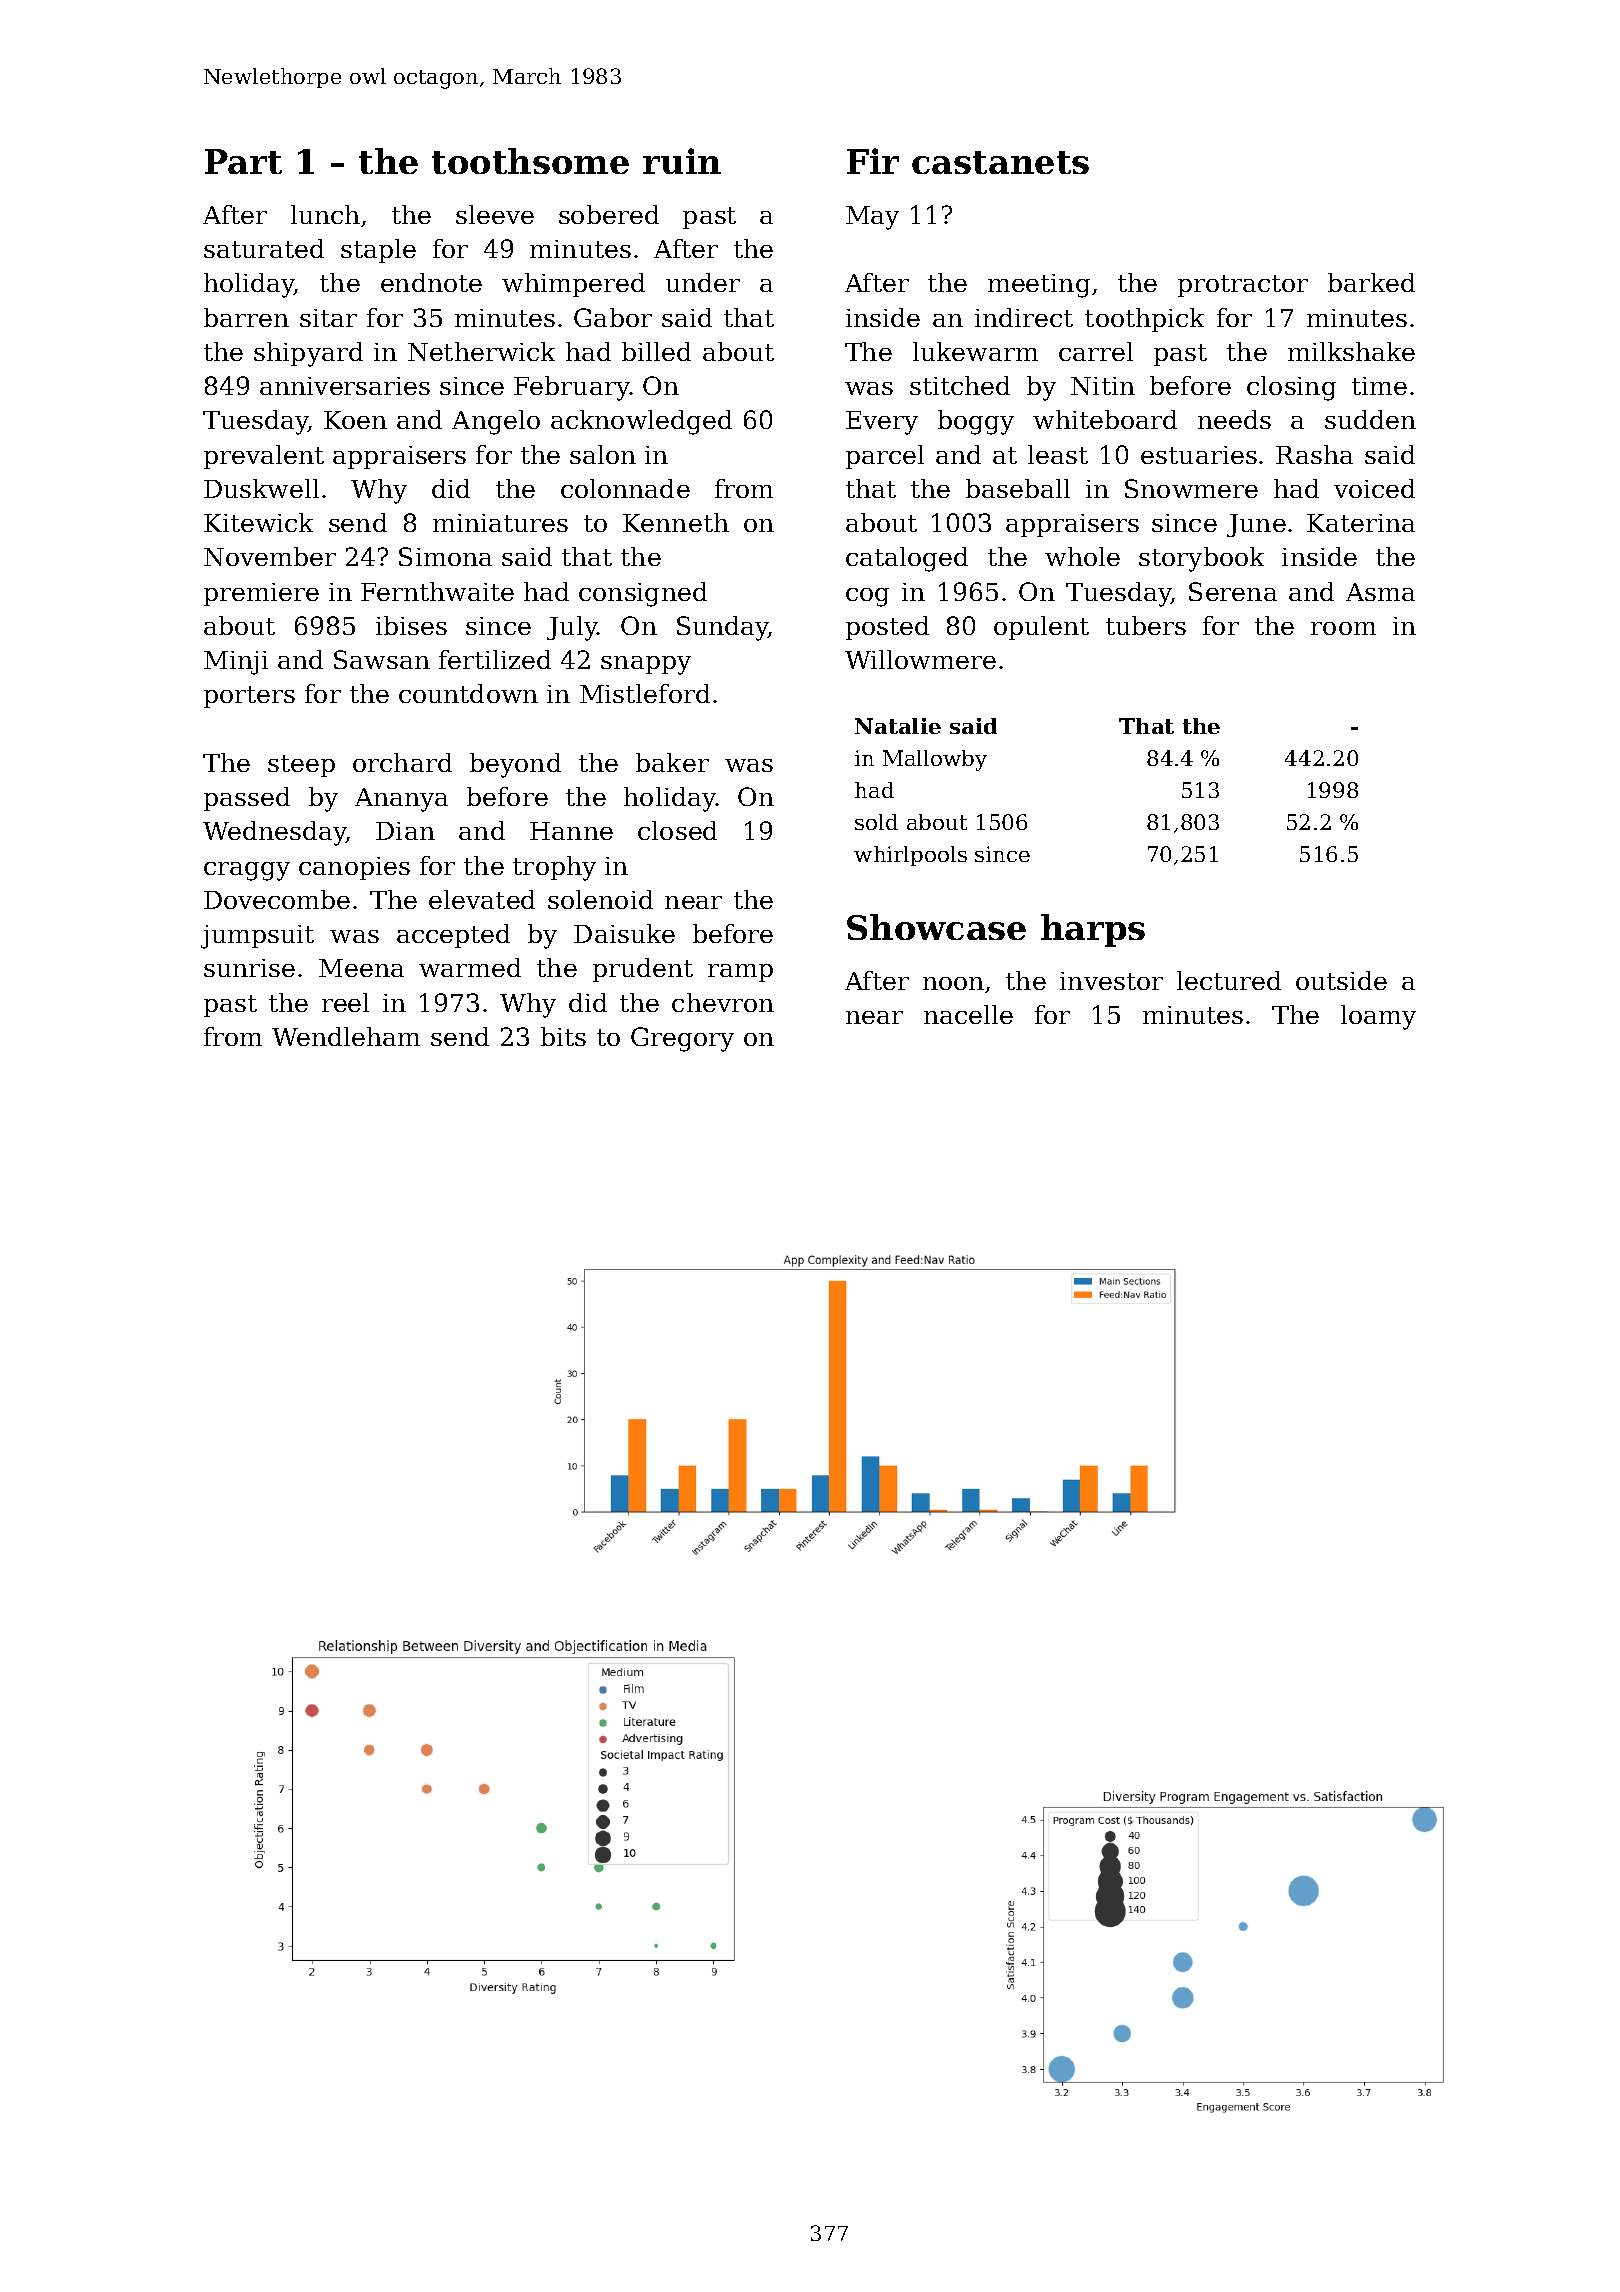 This screenshot has height=2292, width=1620. What do you see at coordinates (703, 282) in the screenshot?
I see `under` at bounding box center [703, 282].
